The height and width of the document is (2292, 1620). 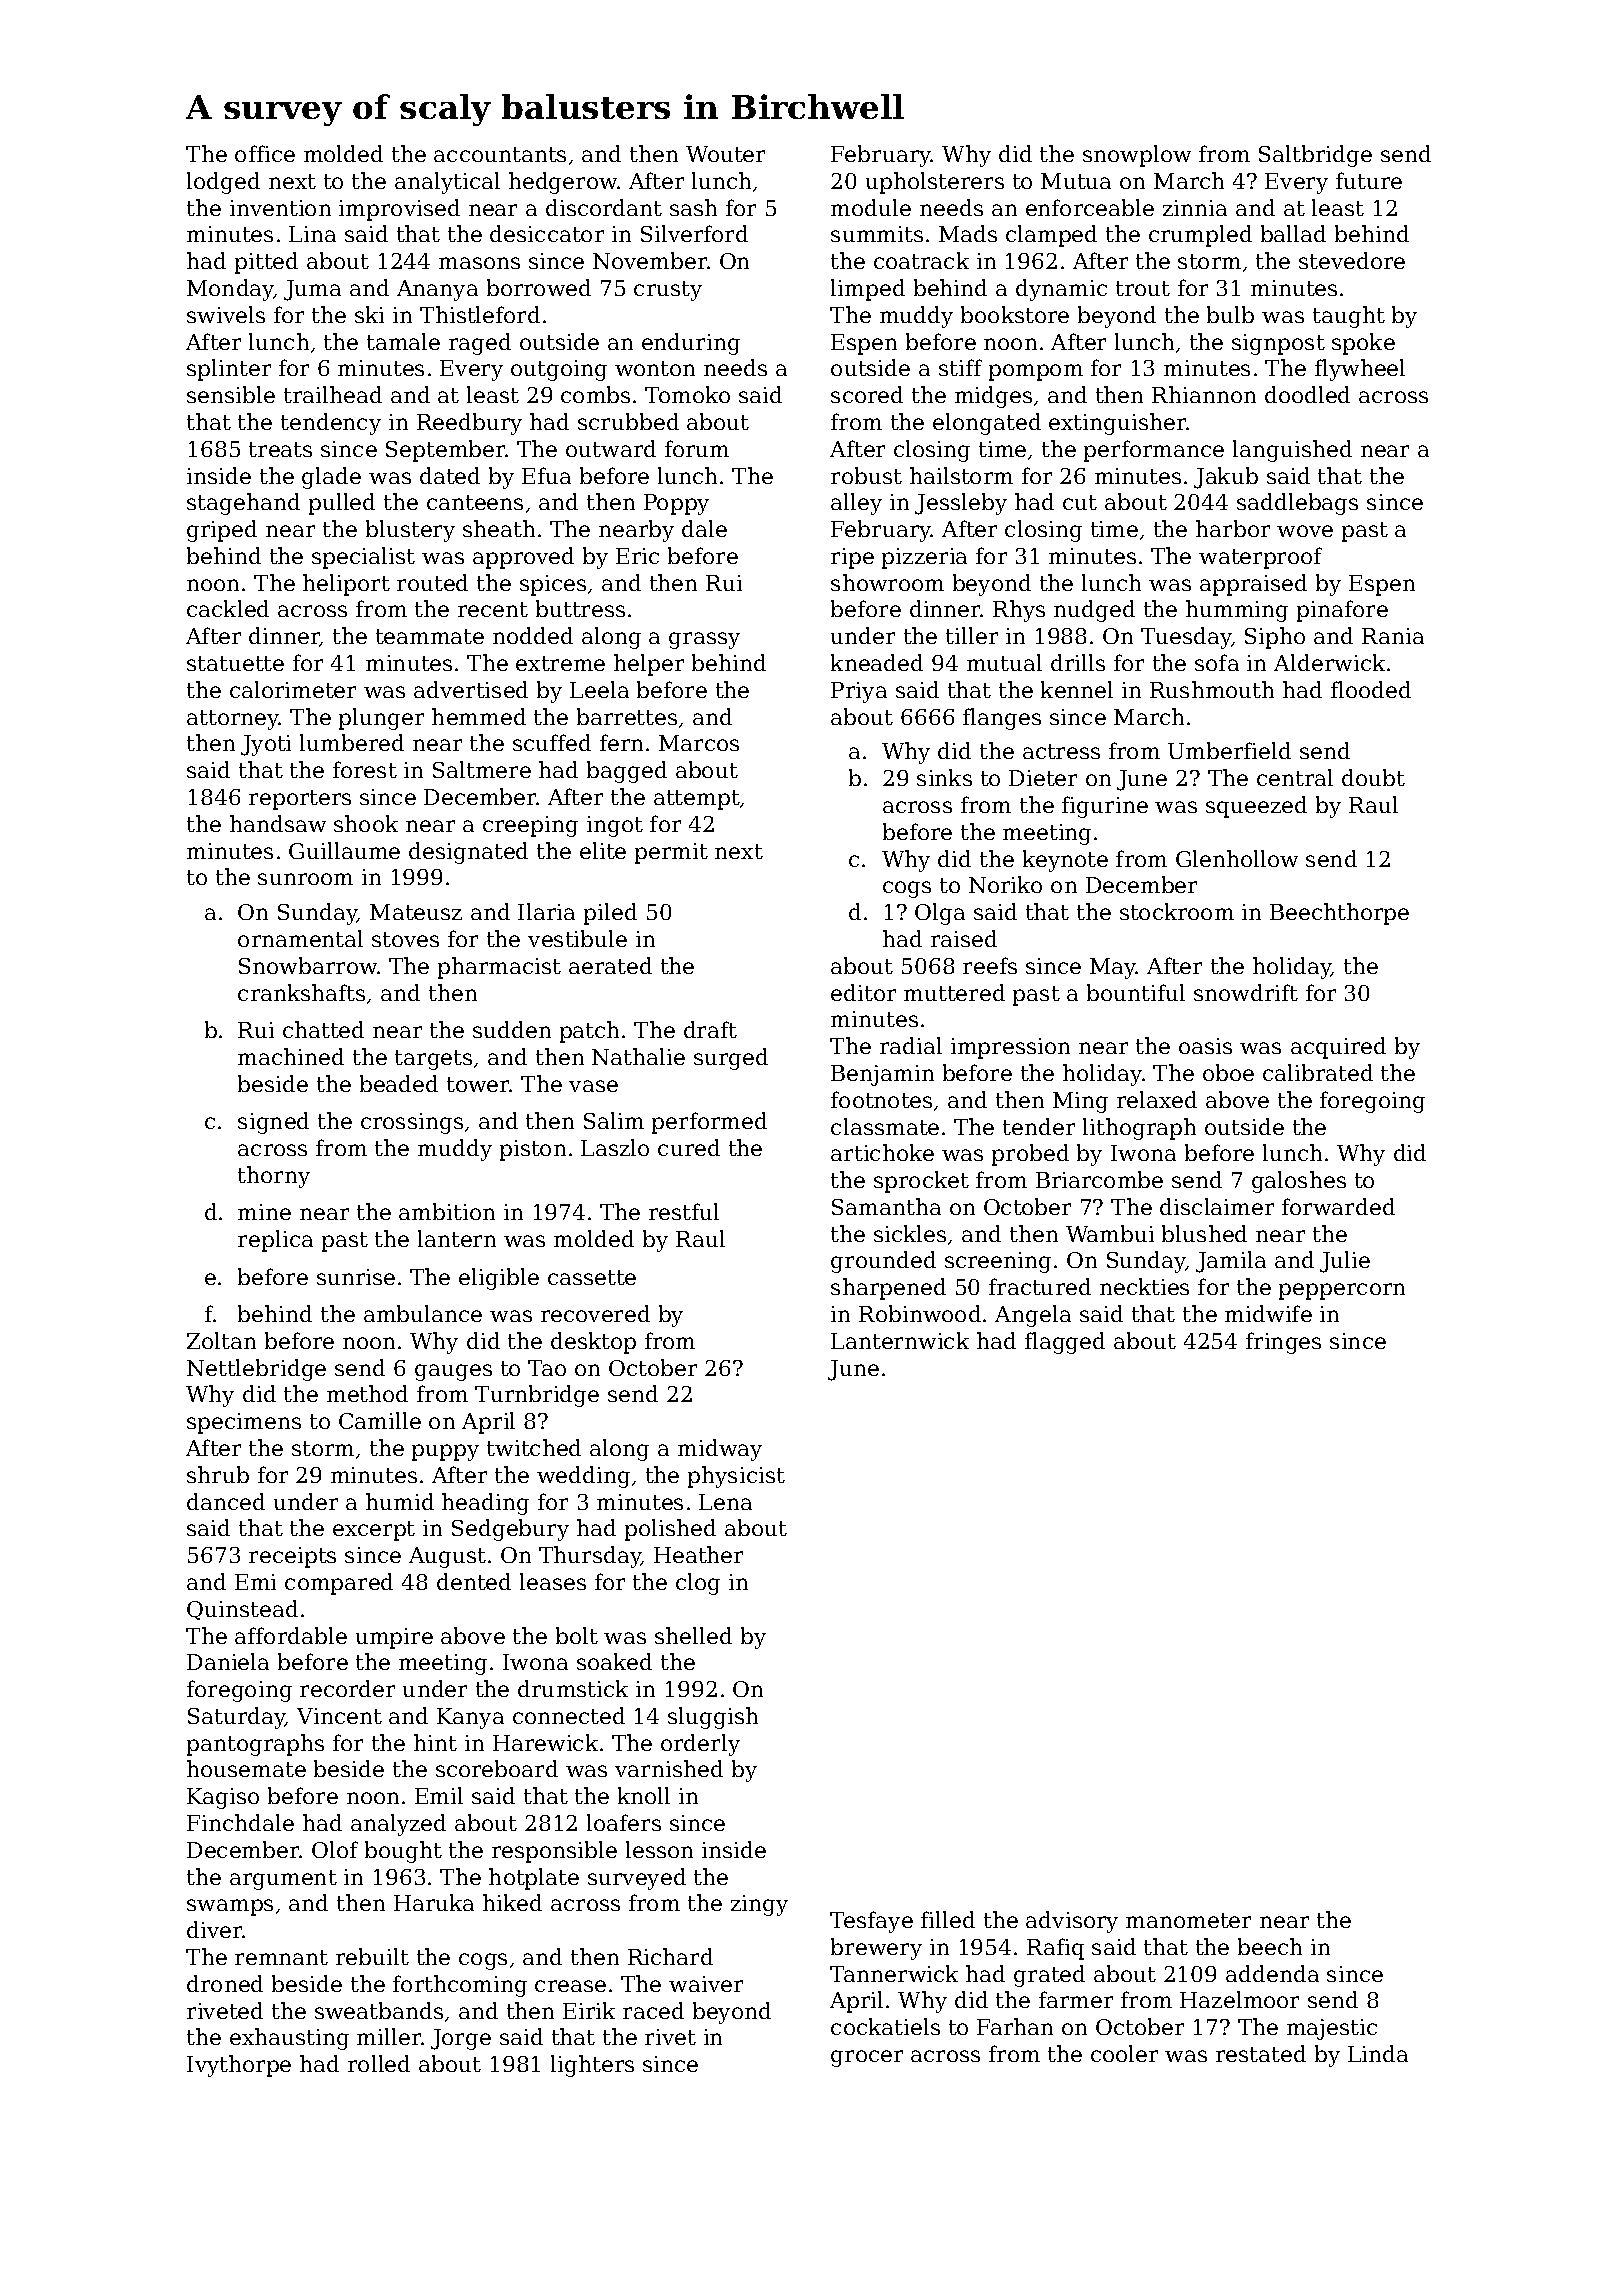 What do you see at coordinates (1015, 2026) in the document?
I see `Farhan` at bounding box center [1015, 2026].
